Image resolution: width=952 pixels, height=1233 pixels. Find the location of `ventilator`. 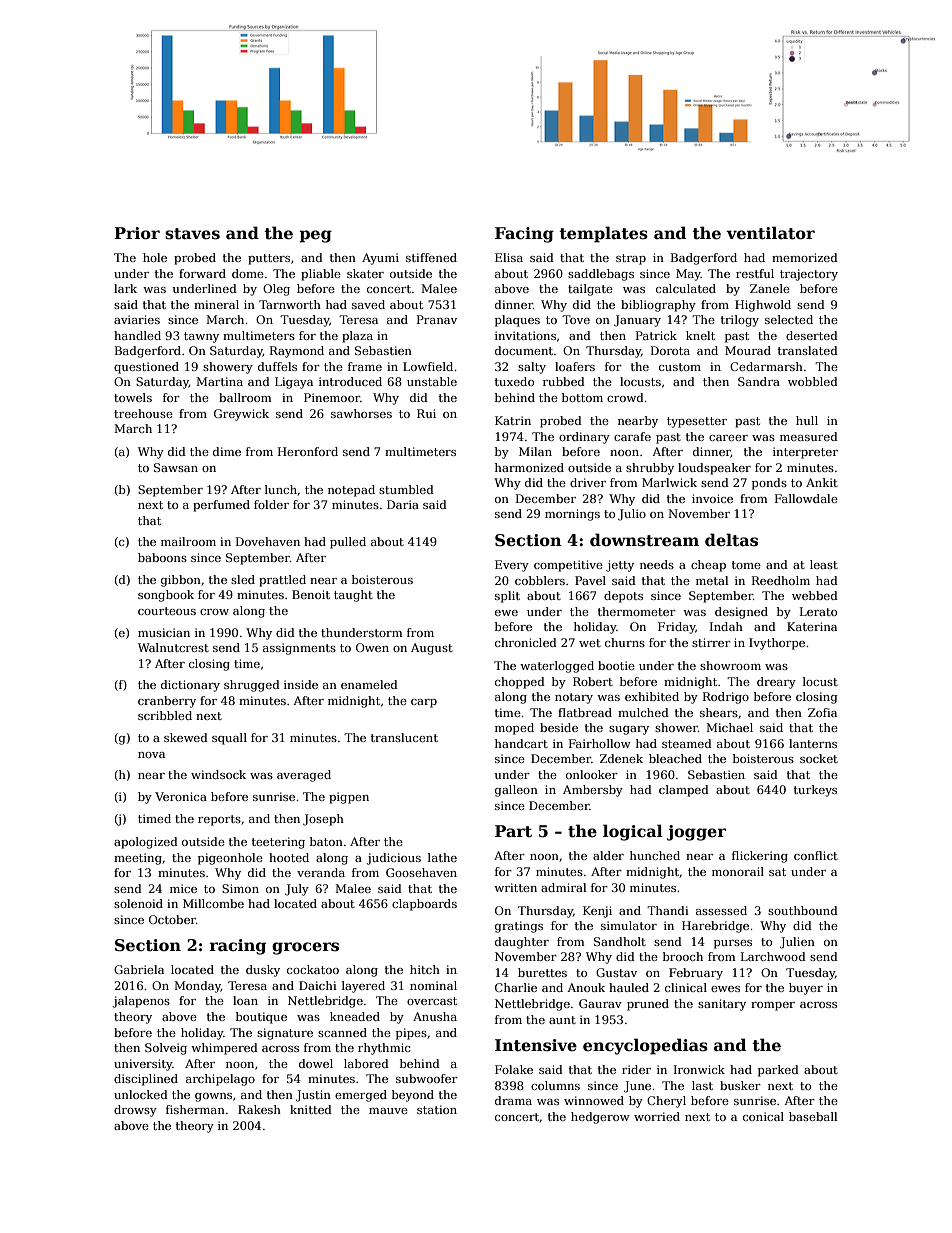

ventilator is located at coordinates (770, 233).
